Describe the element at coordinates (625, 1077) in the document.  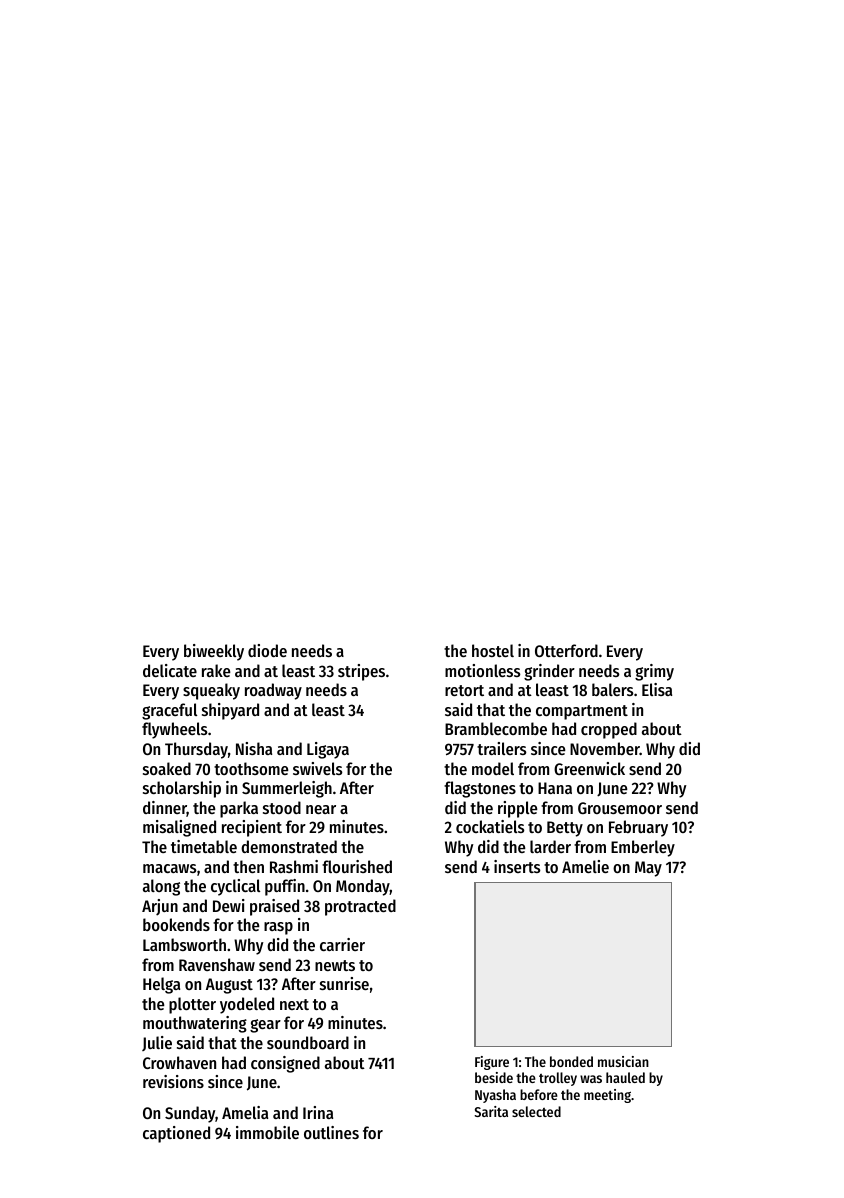
I see `hauled` at that location.
